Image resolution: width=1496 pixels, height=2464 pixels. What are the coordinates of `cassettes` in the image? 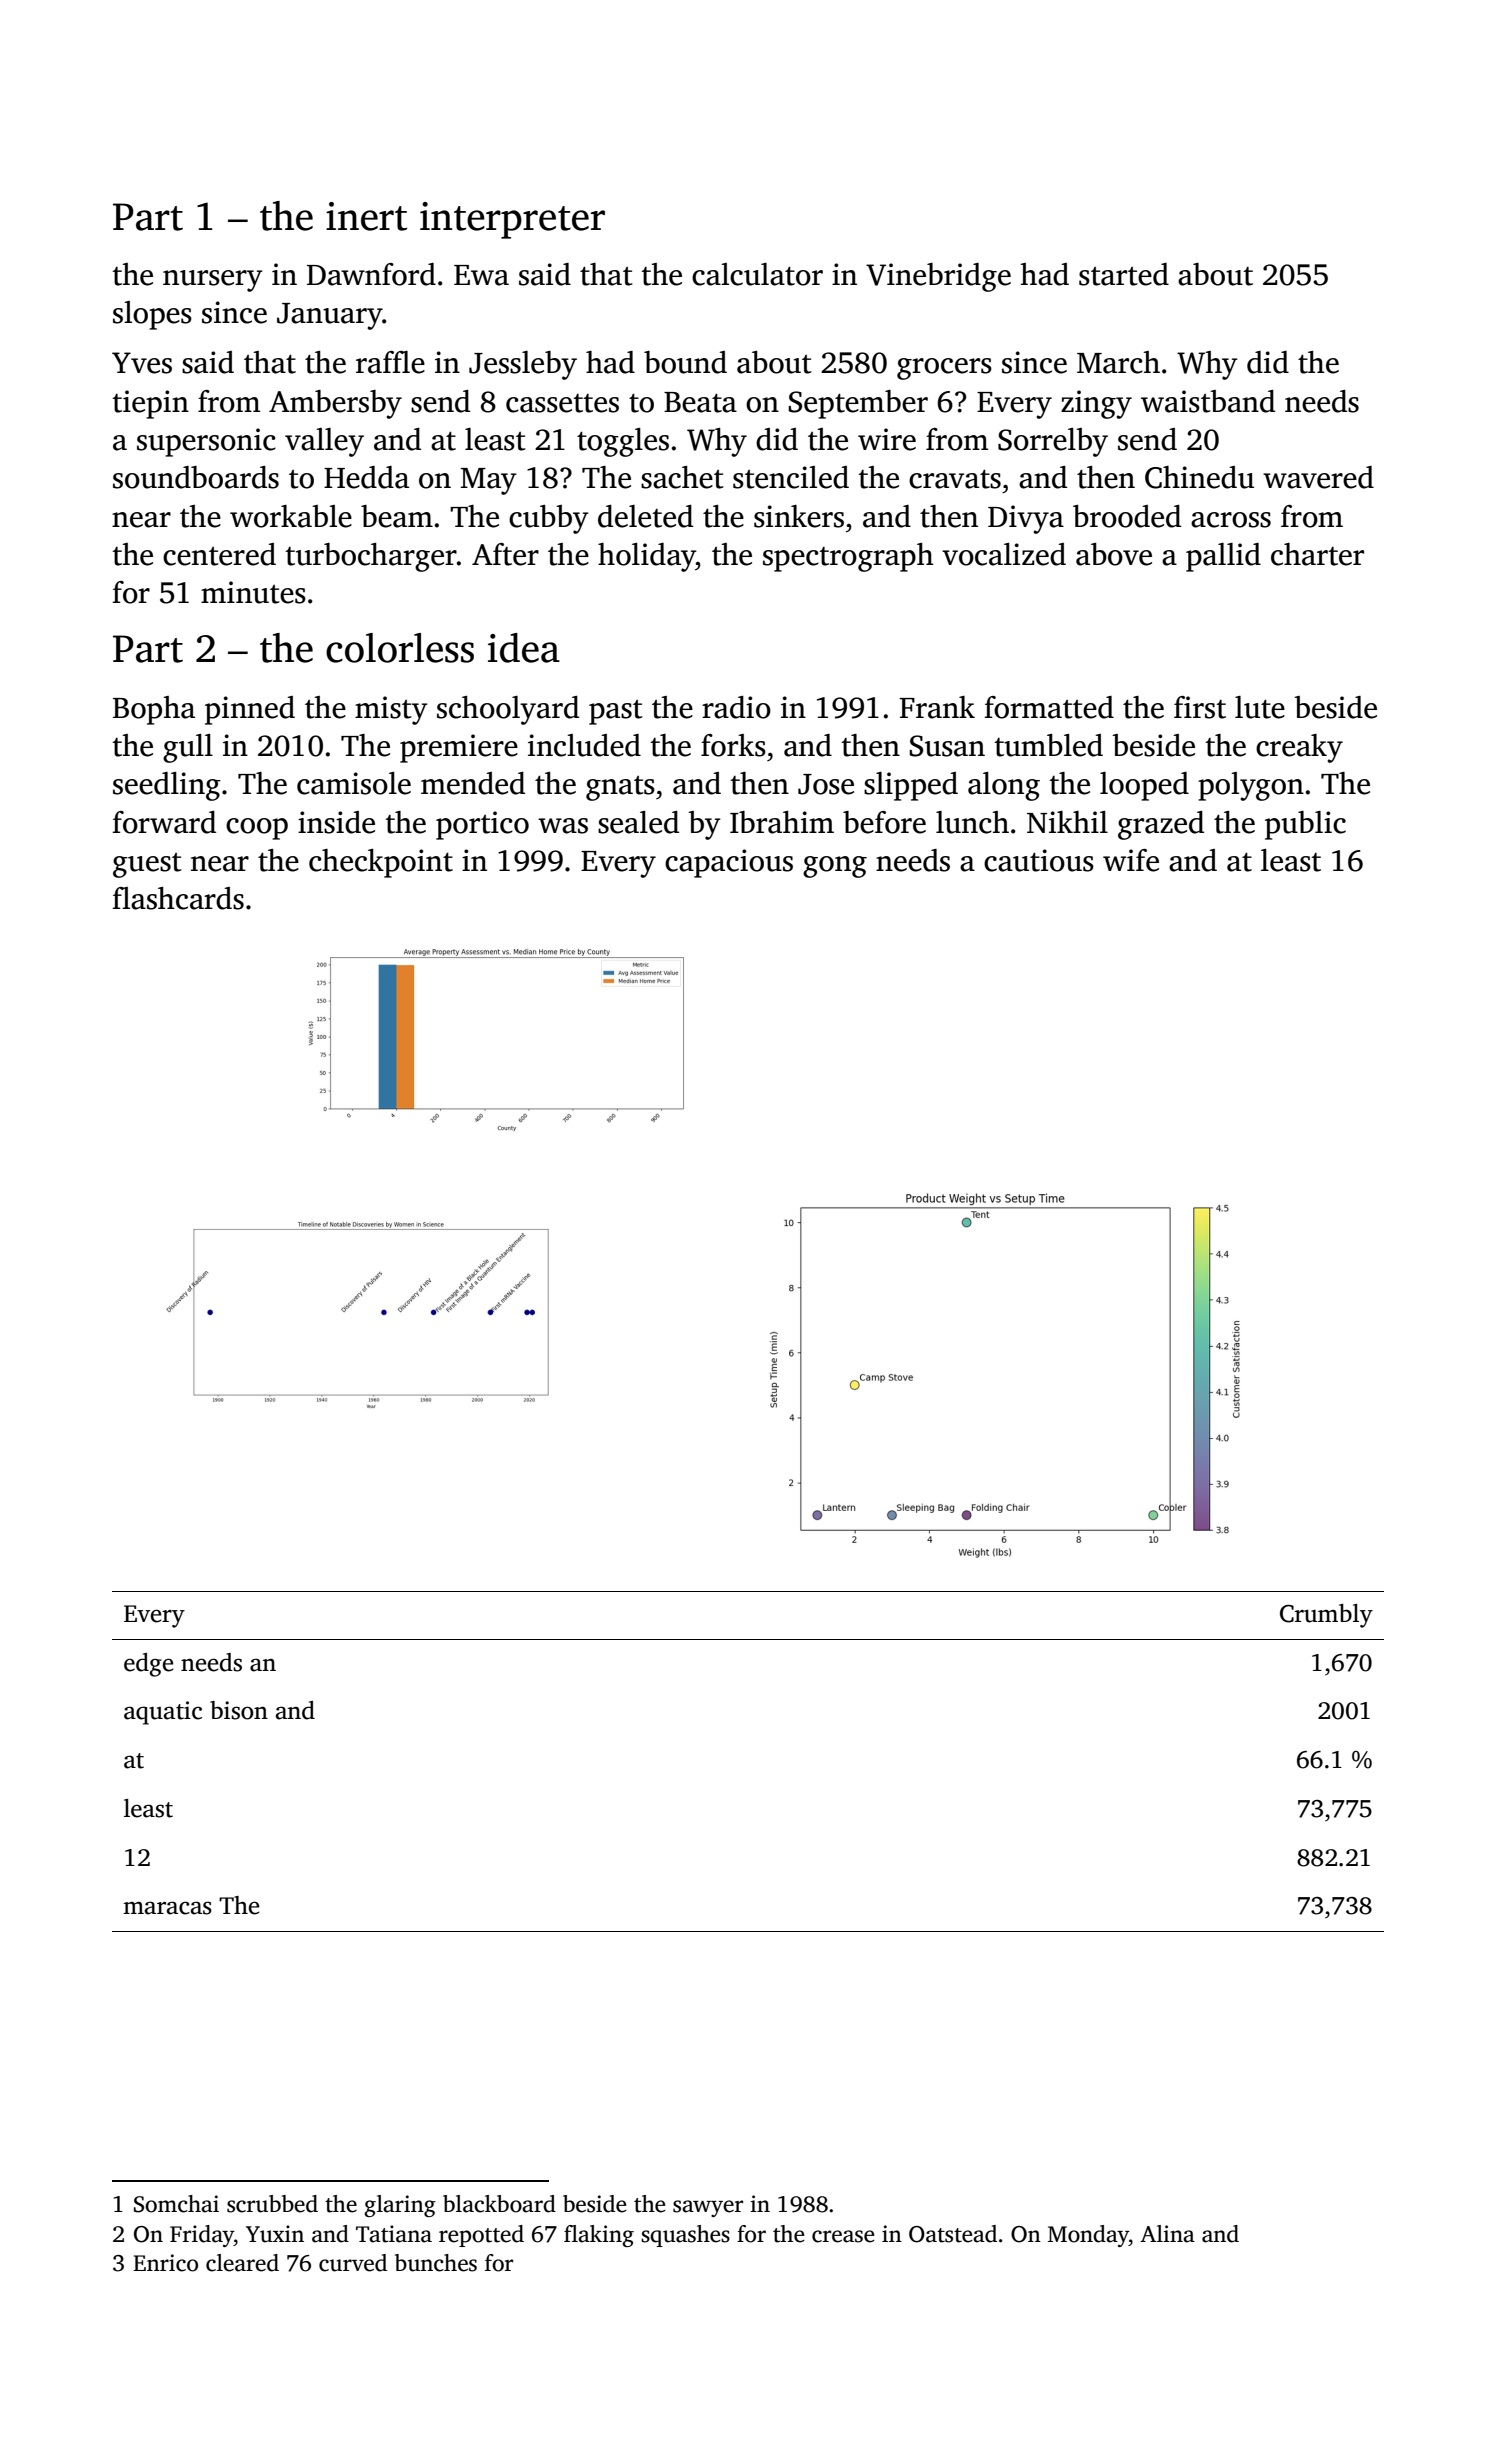 It's located at (562, 403).
